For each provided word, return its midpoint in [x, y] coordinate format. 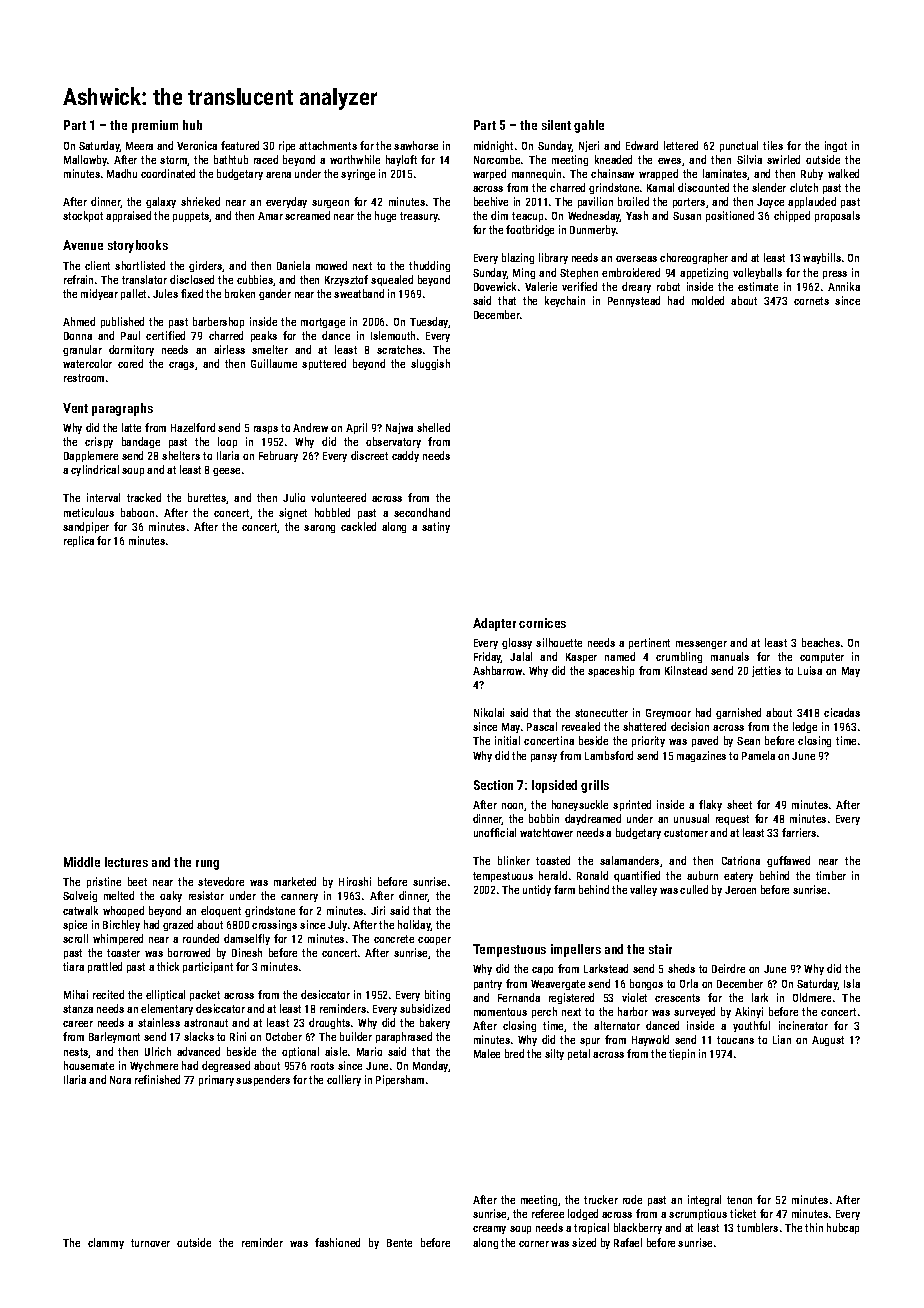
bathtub [231, 159]
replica [79, 541]
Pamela [758, 755]
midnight [493, 146]
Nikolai [489, 712]
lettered [681, 145]
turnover [150, 1243]
